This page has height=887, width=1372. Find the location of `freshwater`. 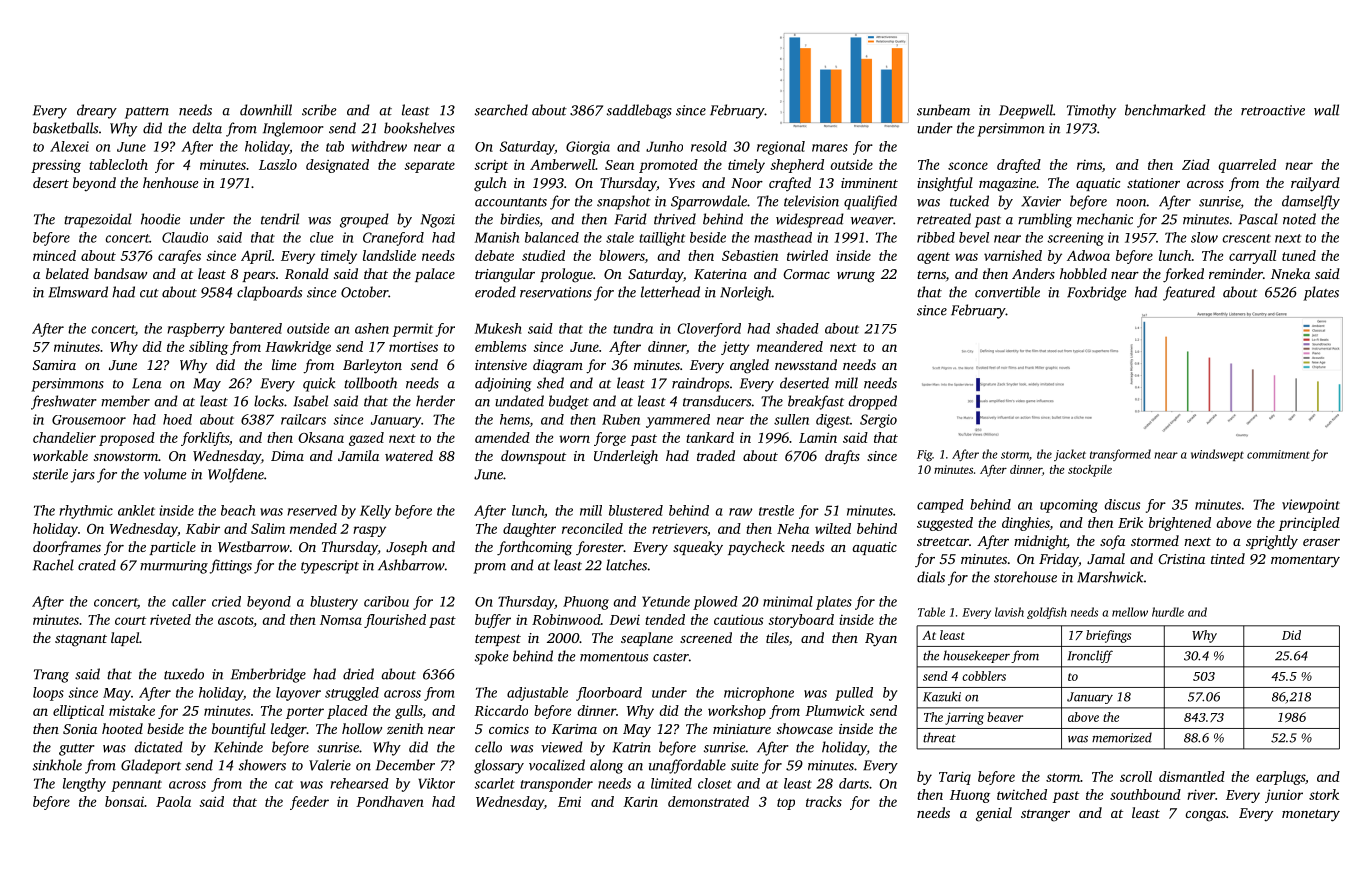

freshwater is located at coordinates (64, 402).
